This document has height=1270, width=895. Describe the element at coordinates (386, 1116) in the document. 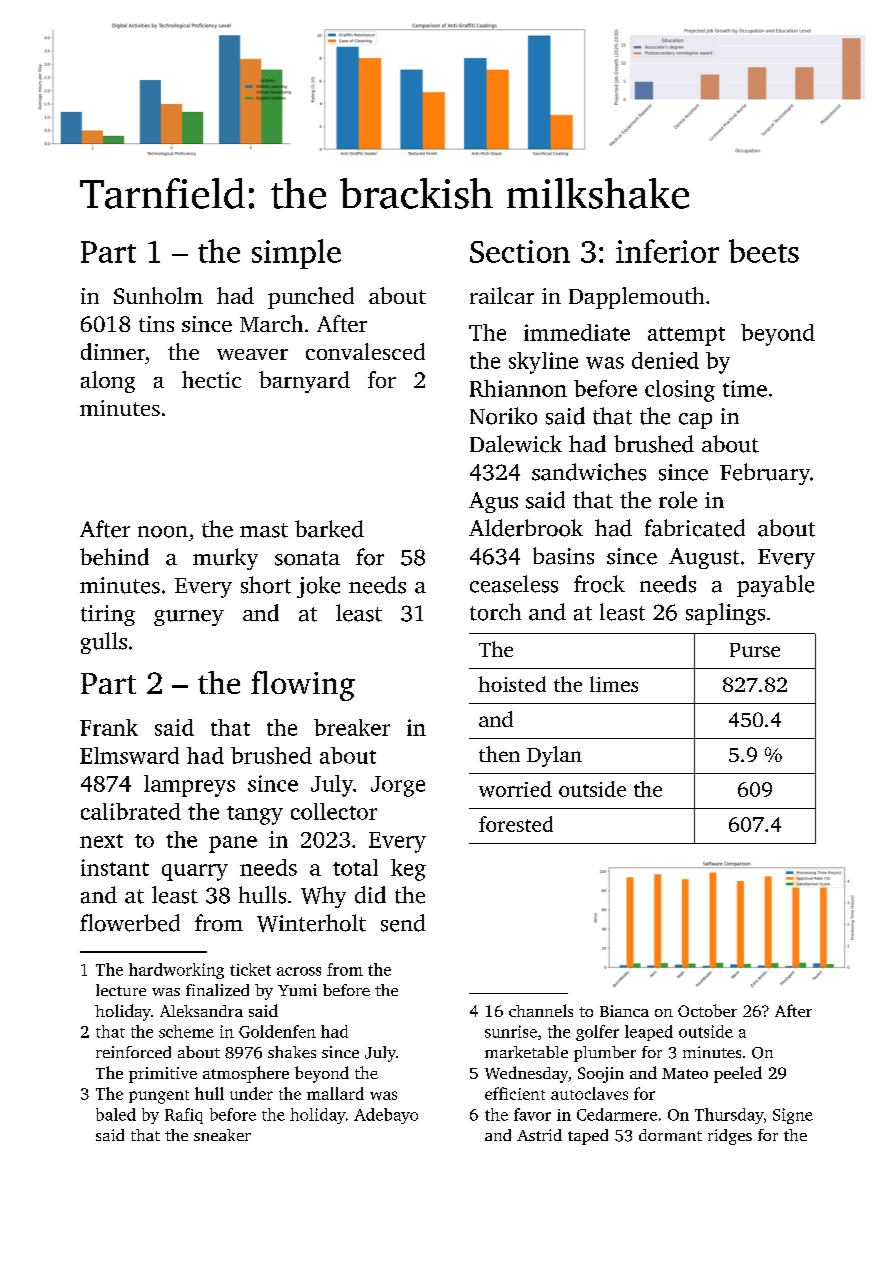

I see `Adebayo` at that location.
